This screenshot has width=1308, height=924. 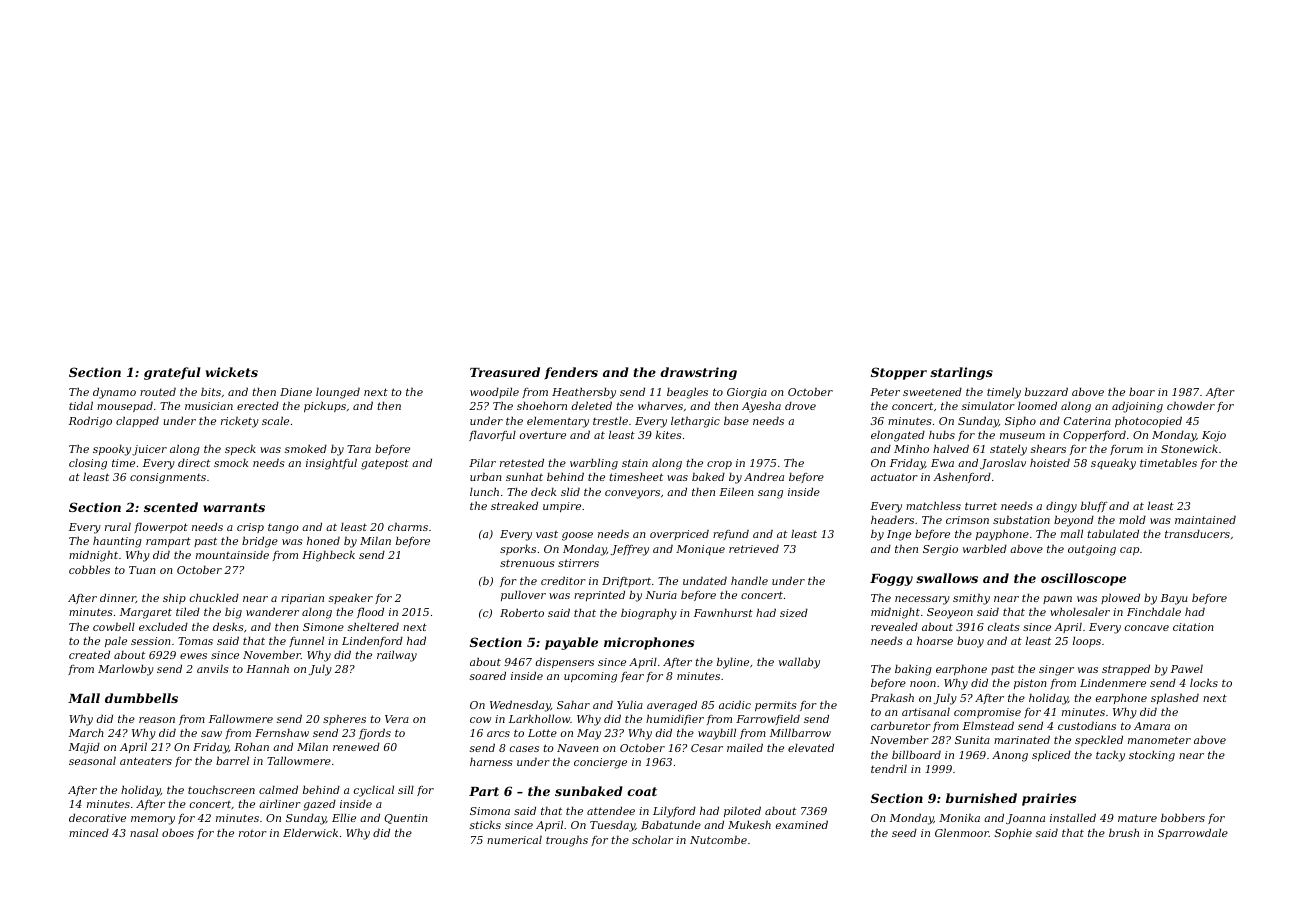 What do you see at coordinates (794, 612) in the screenshot?
I see `sized` at bounding box center [794, 612].
